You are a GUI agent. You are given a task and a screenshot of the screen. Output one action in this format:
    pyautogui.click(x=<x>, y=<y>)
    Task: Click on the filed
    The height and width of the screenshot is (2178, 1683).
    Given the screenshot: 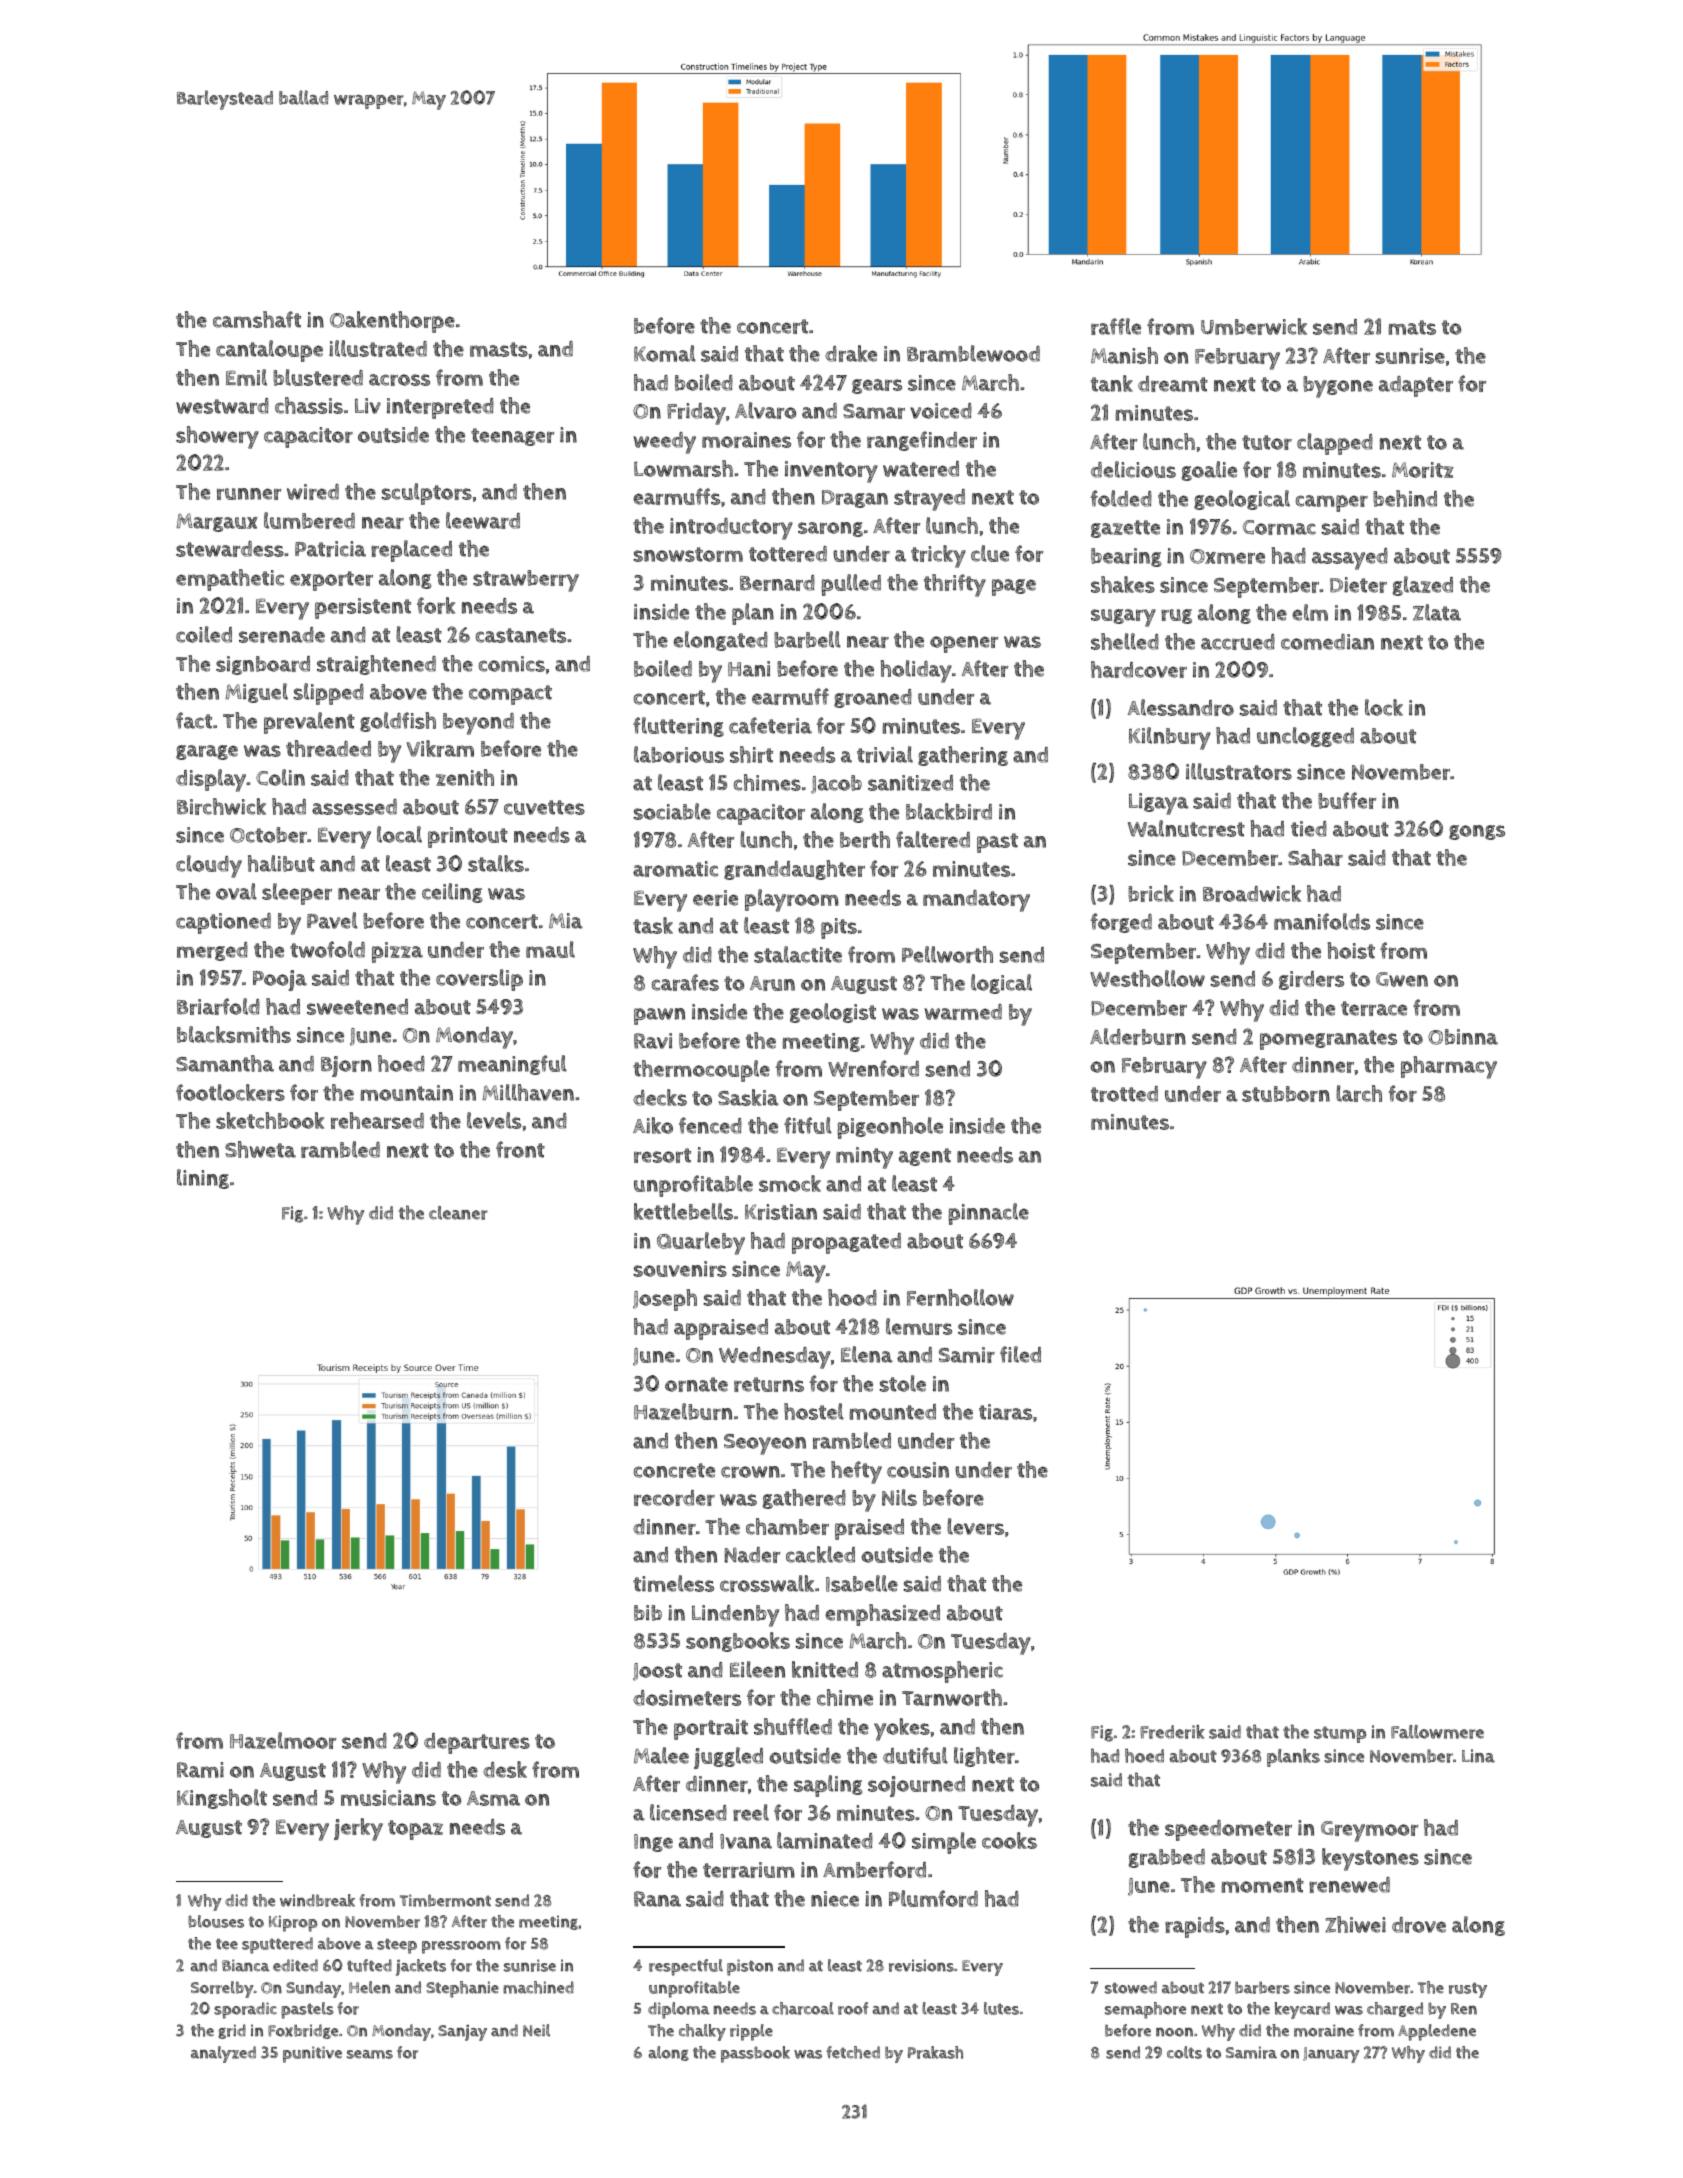 What is the action you would take?
    pyautogui.click(x=1020, y=1354)
